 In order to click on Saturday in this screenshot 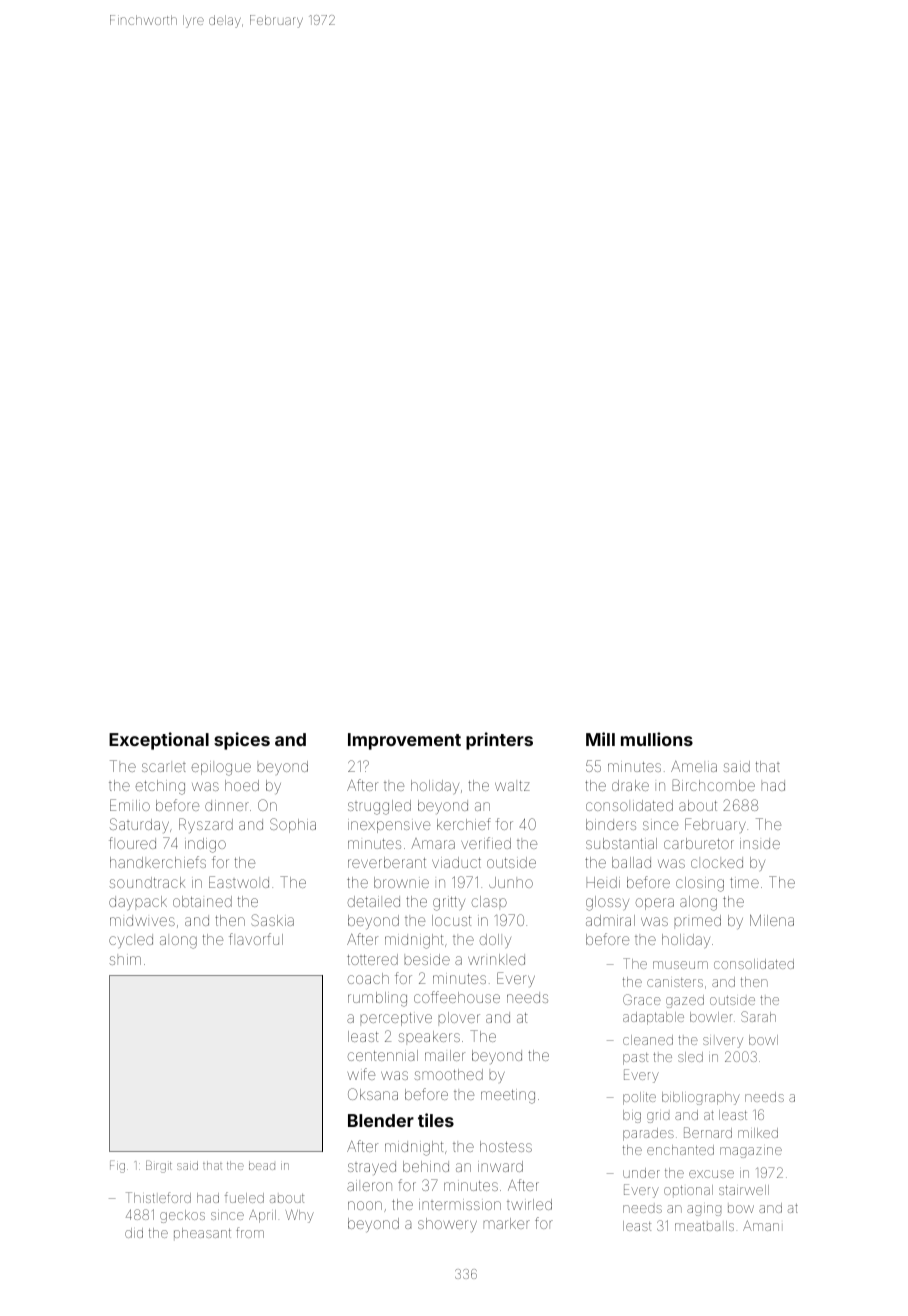, I will do `click(139, 825)`.
